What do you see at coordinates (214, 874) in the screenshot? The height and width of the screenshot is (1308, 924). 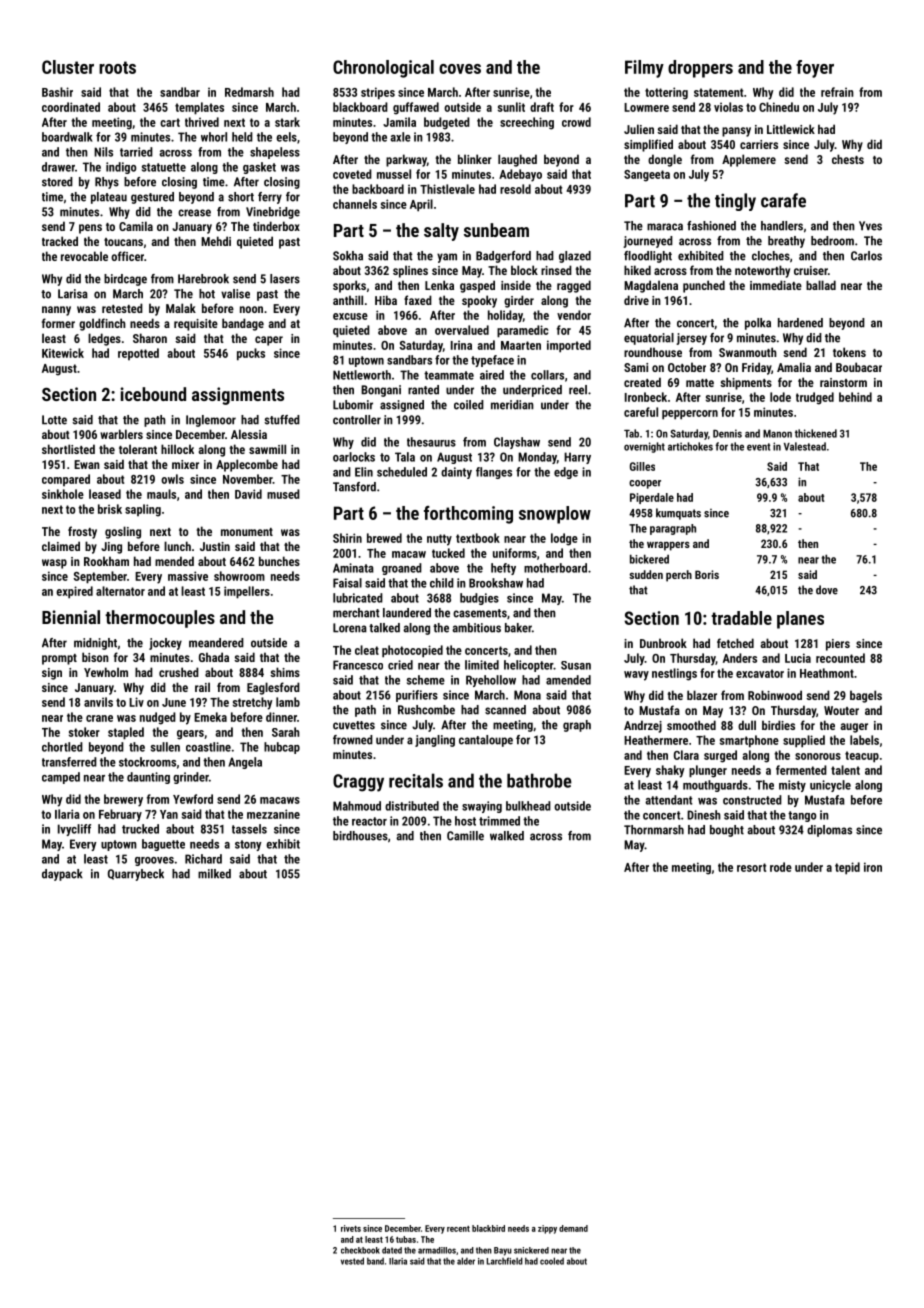 I see `milked` at bounding box center [214, 874].
